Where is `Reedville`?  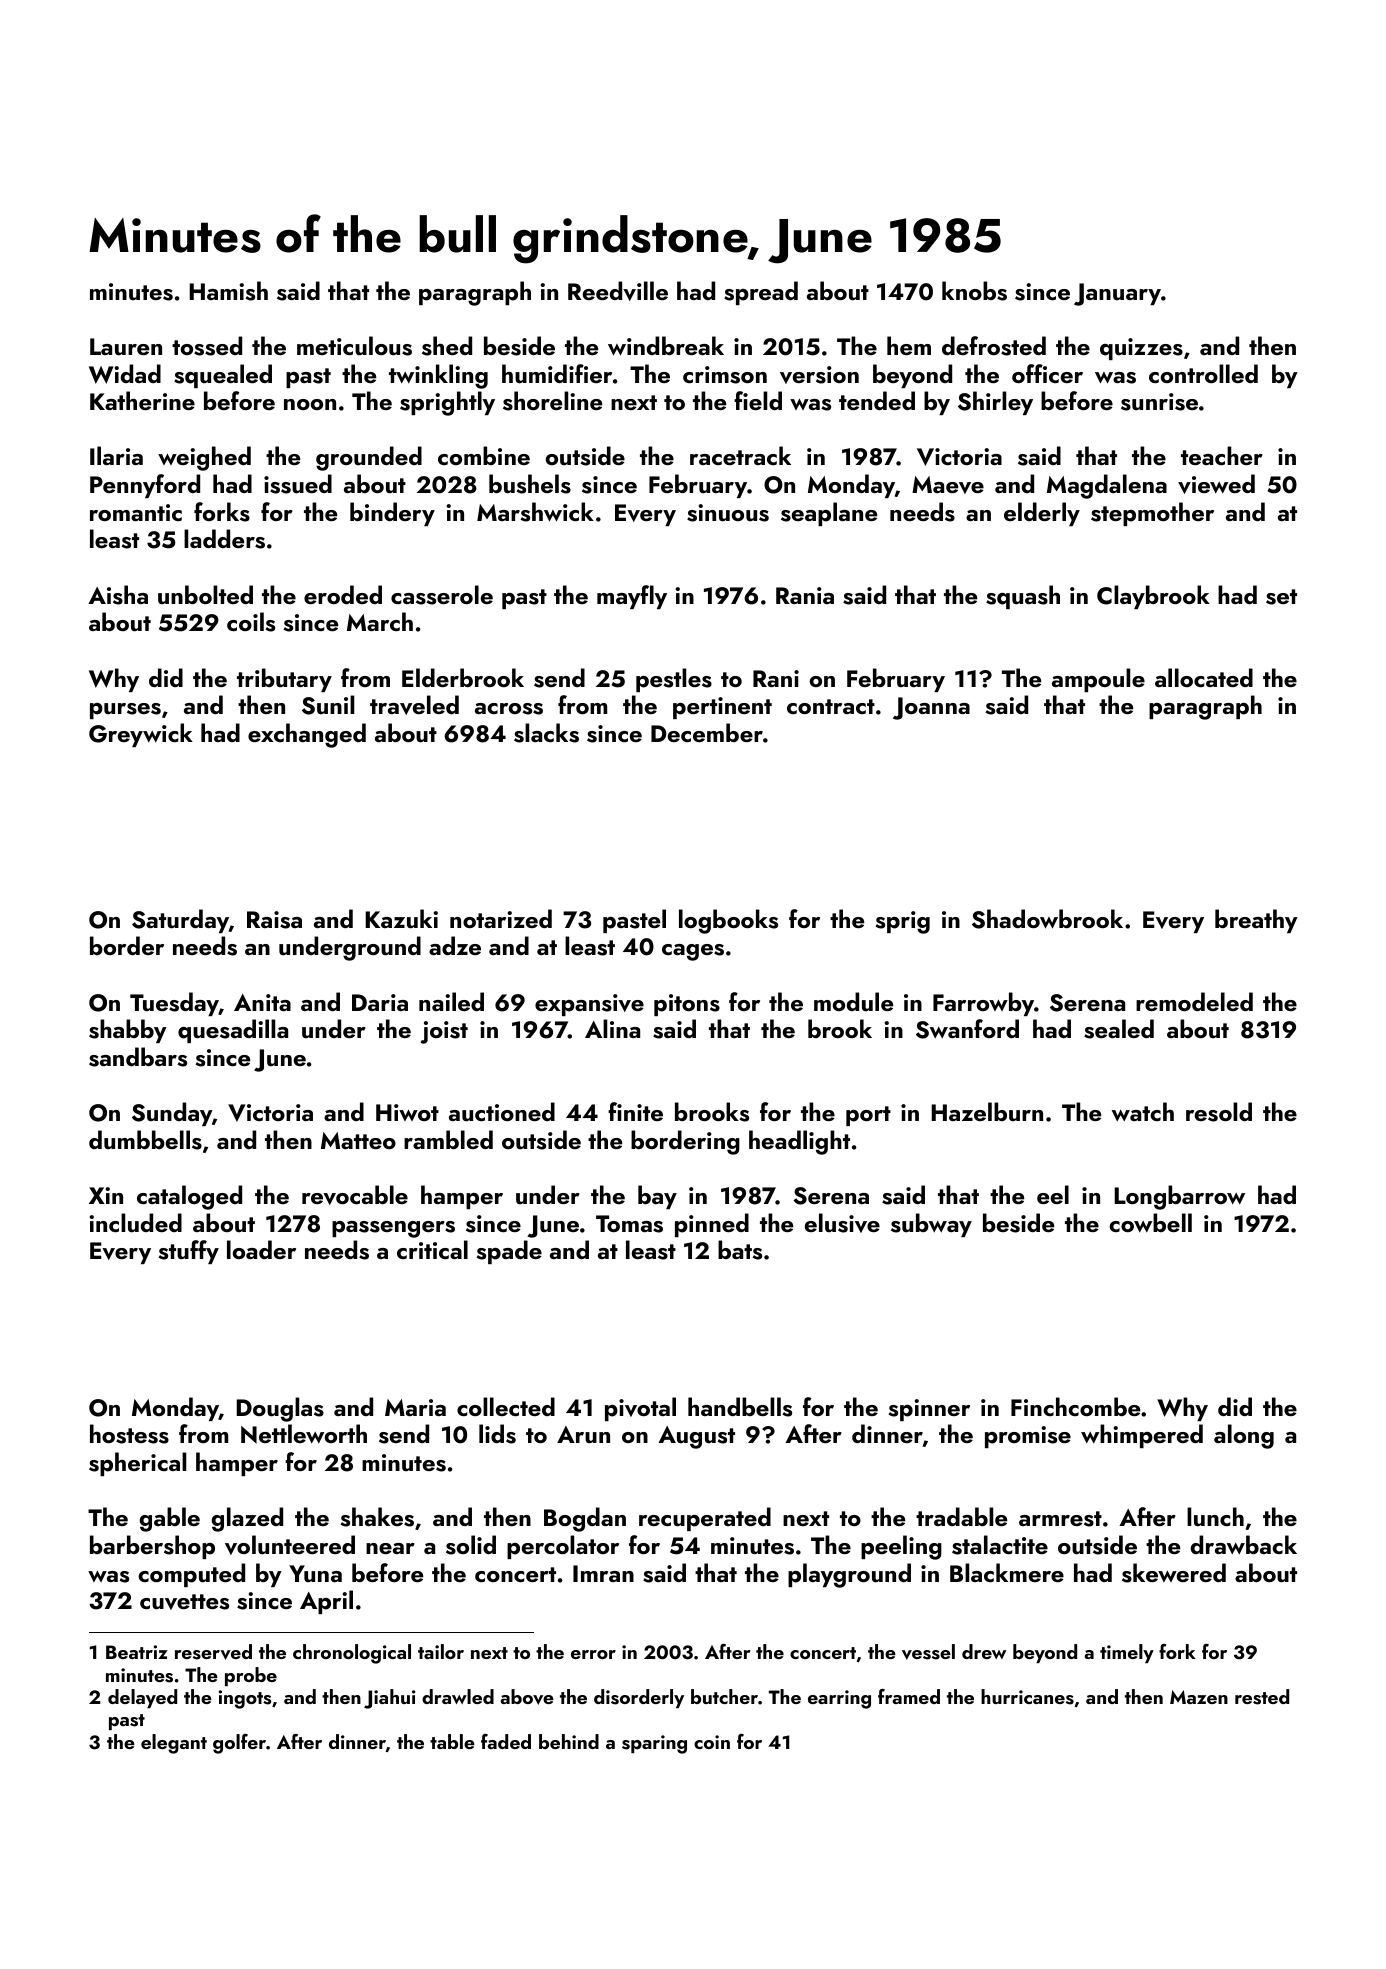
Reedville is located at coordinates (618, 291).
